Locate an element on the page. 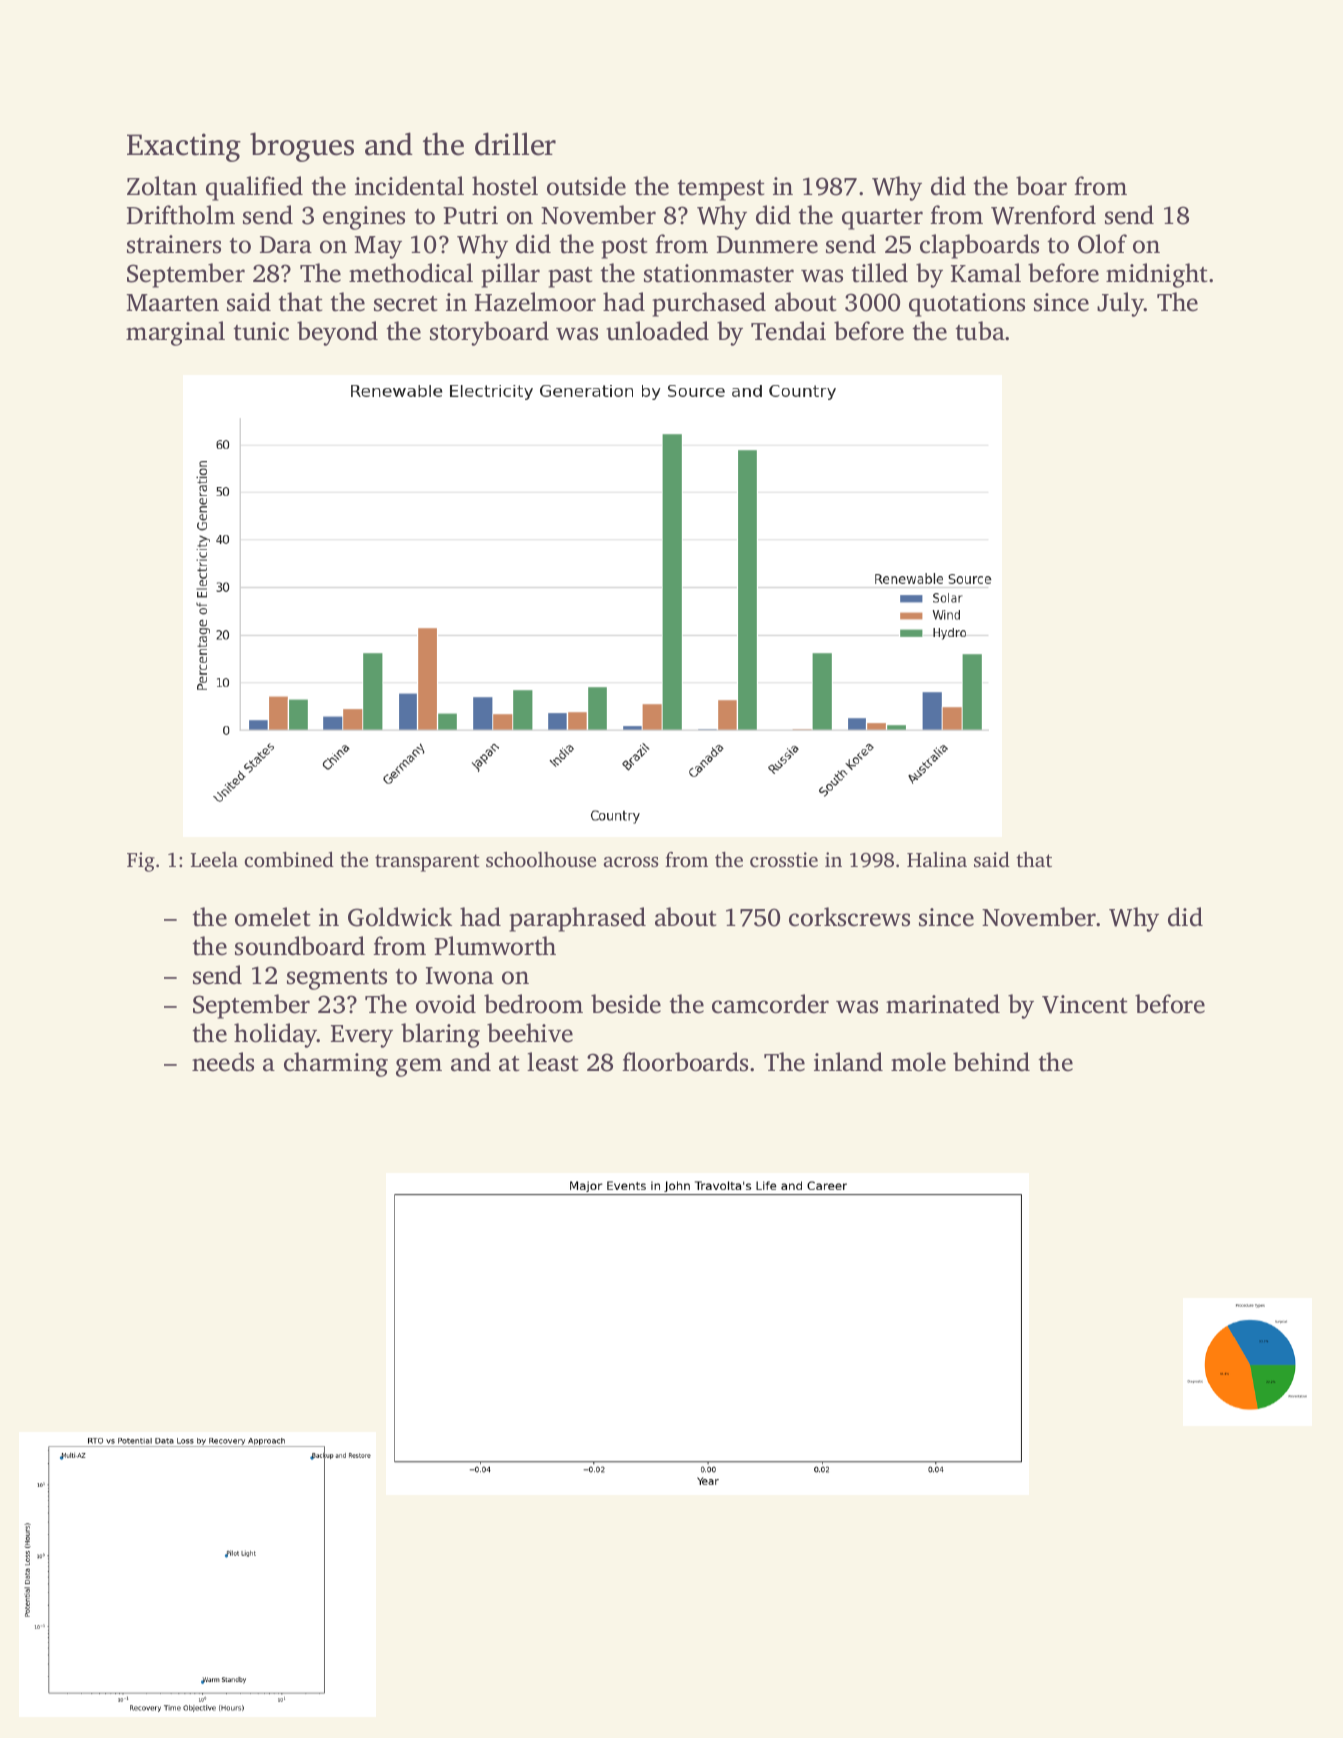 Image resolution: width=1343 pixels, height=1738 pixels. Tendai is located at coordinates (788, 331).
